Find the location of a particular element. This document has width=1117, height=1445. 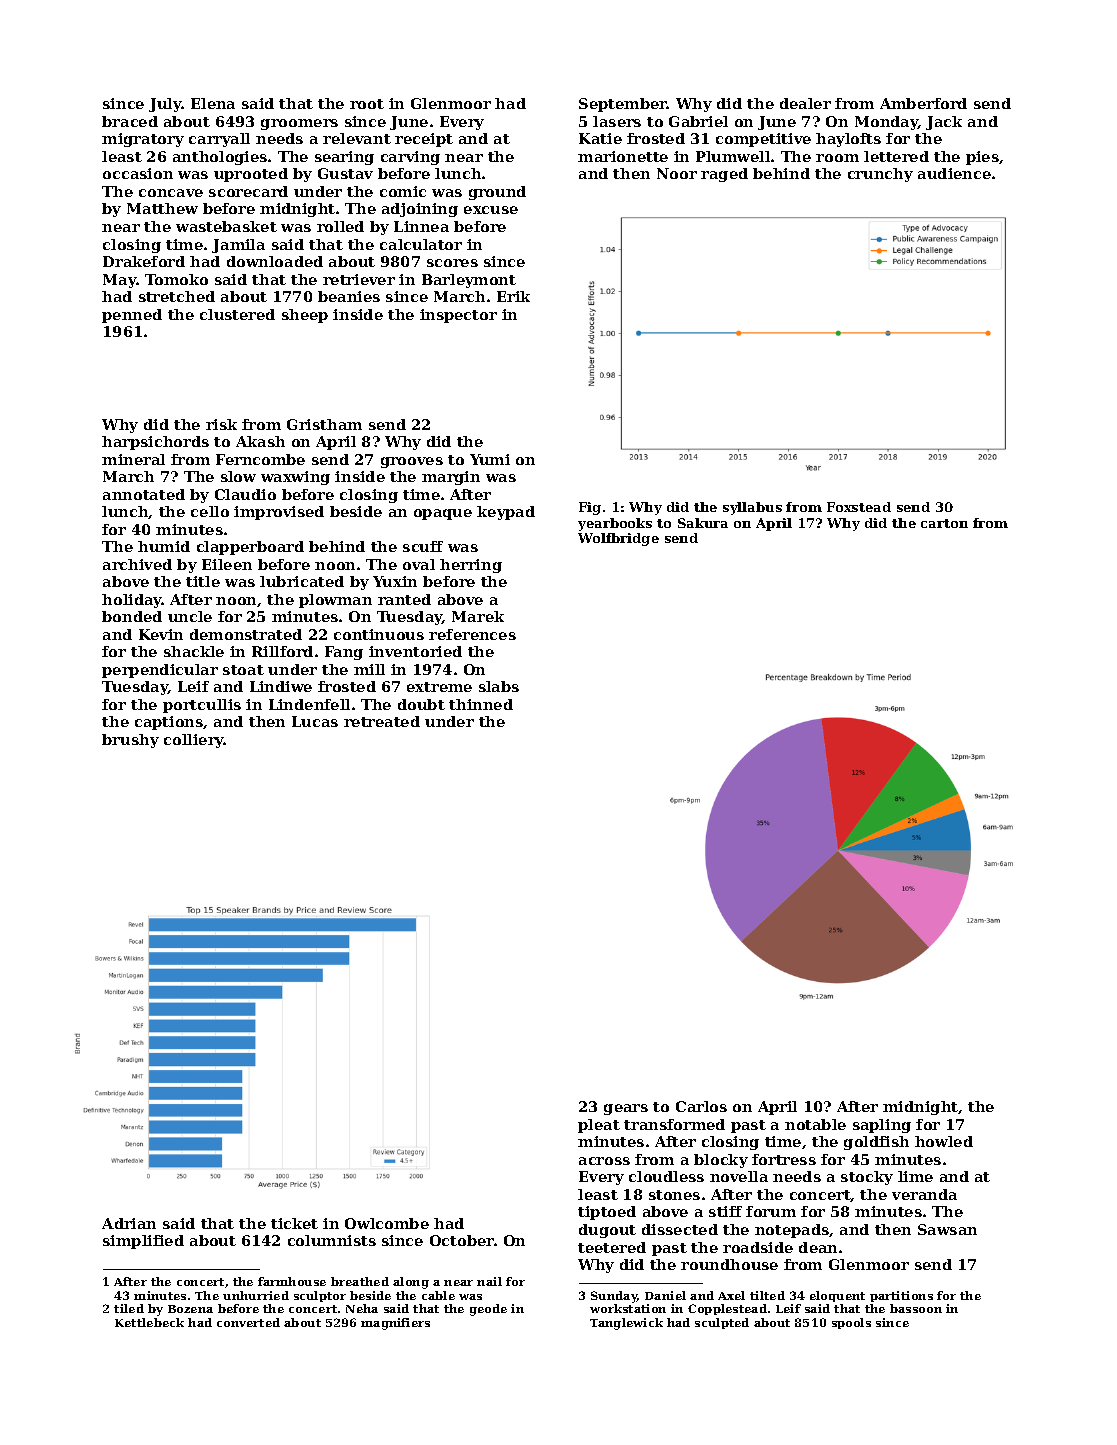

slabs is located at coordinates (499, 686).
